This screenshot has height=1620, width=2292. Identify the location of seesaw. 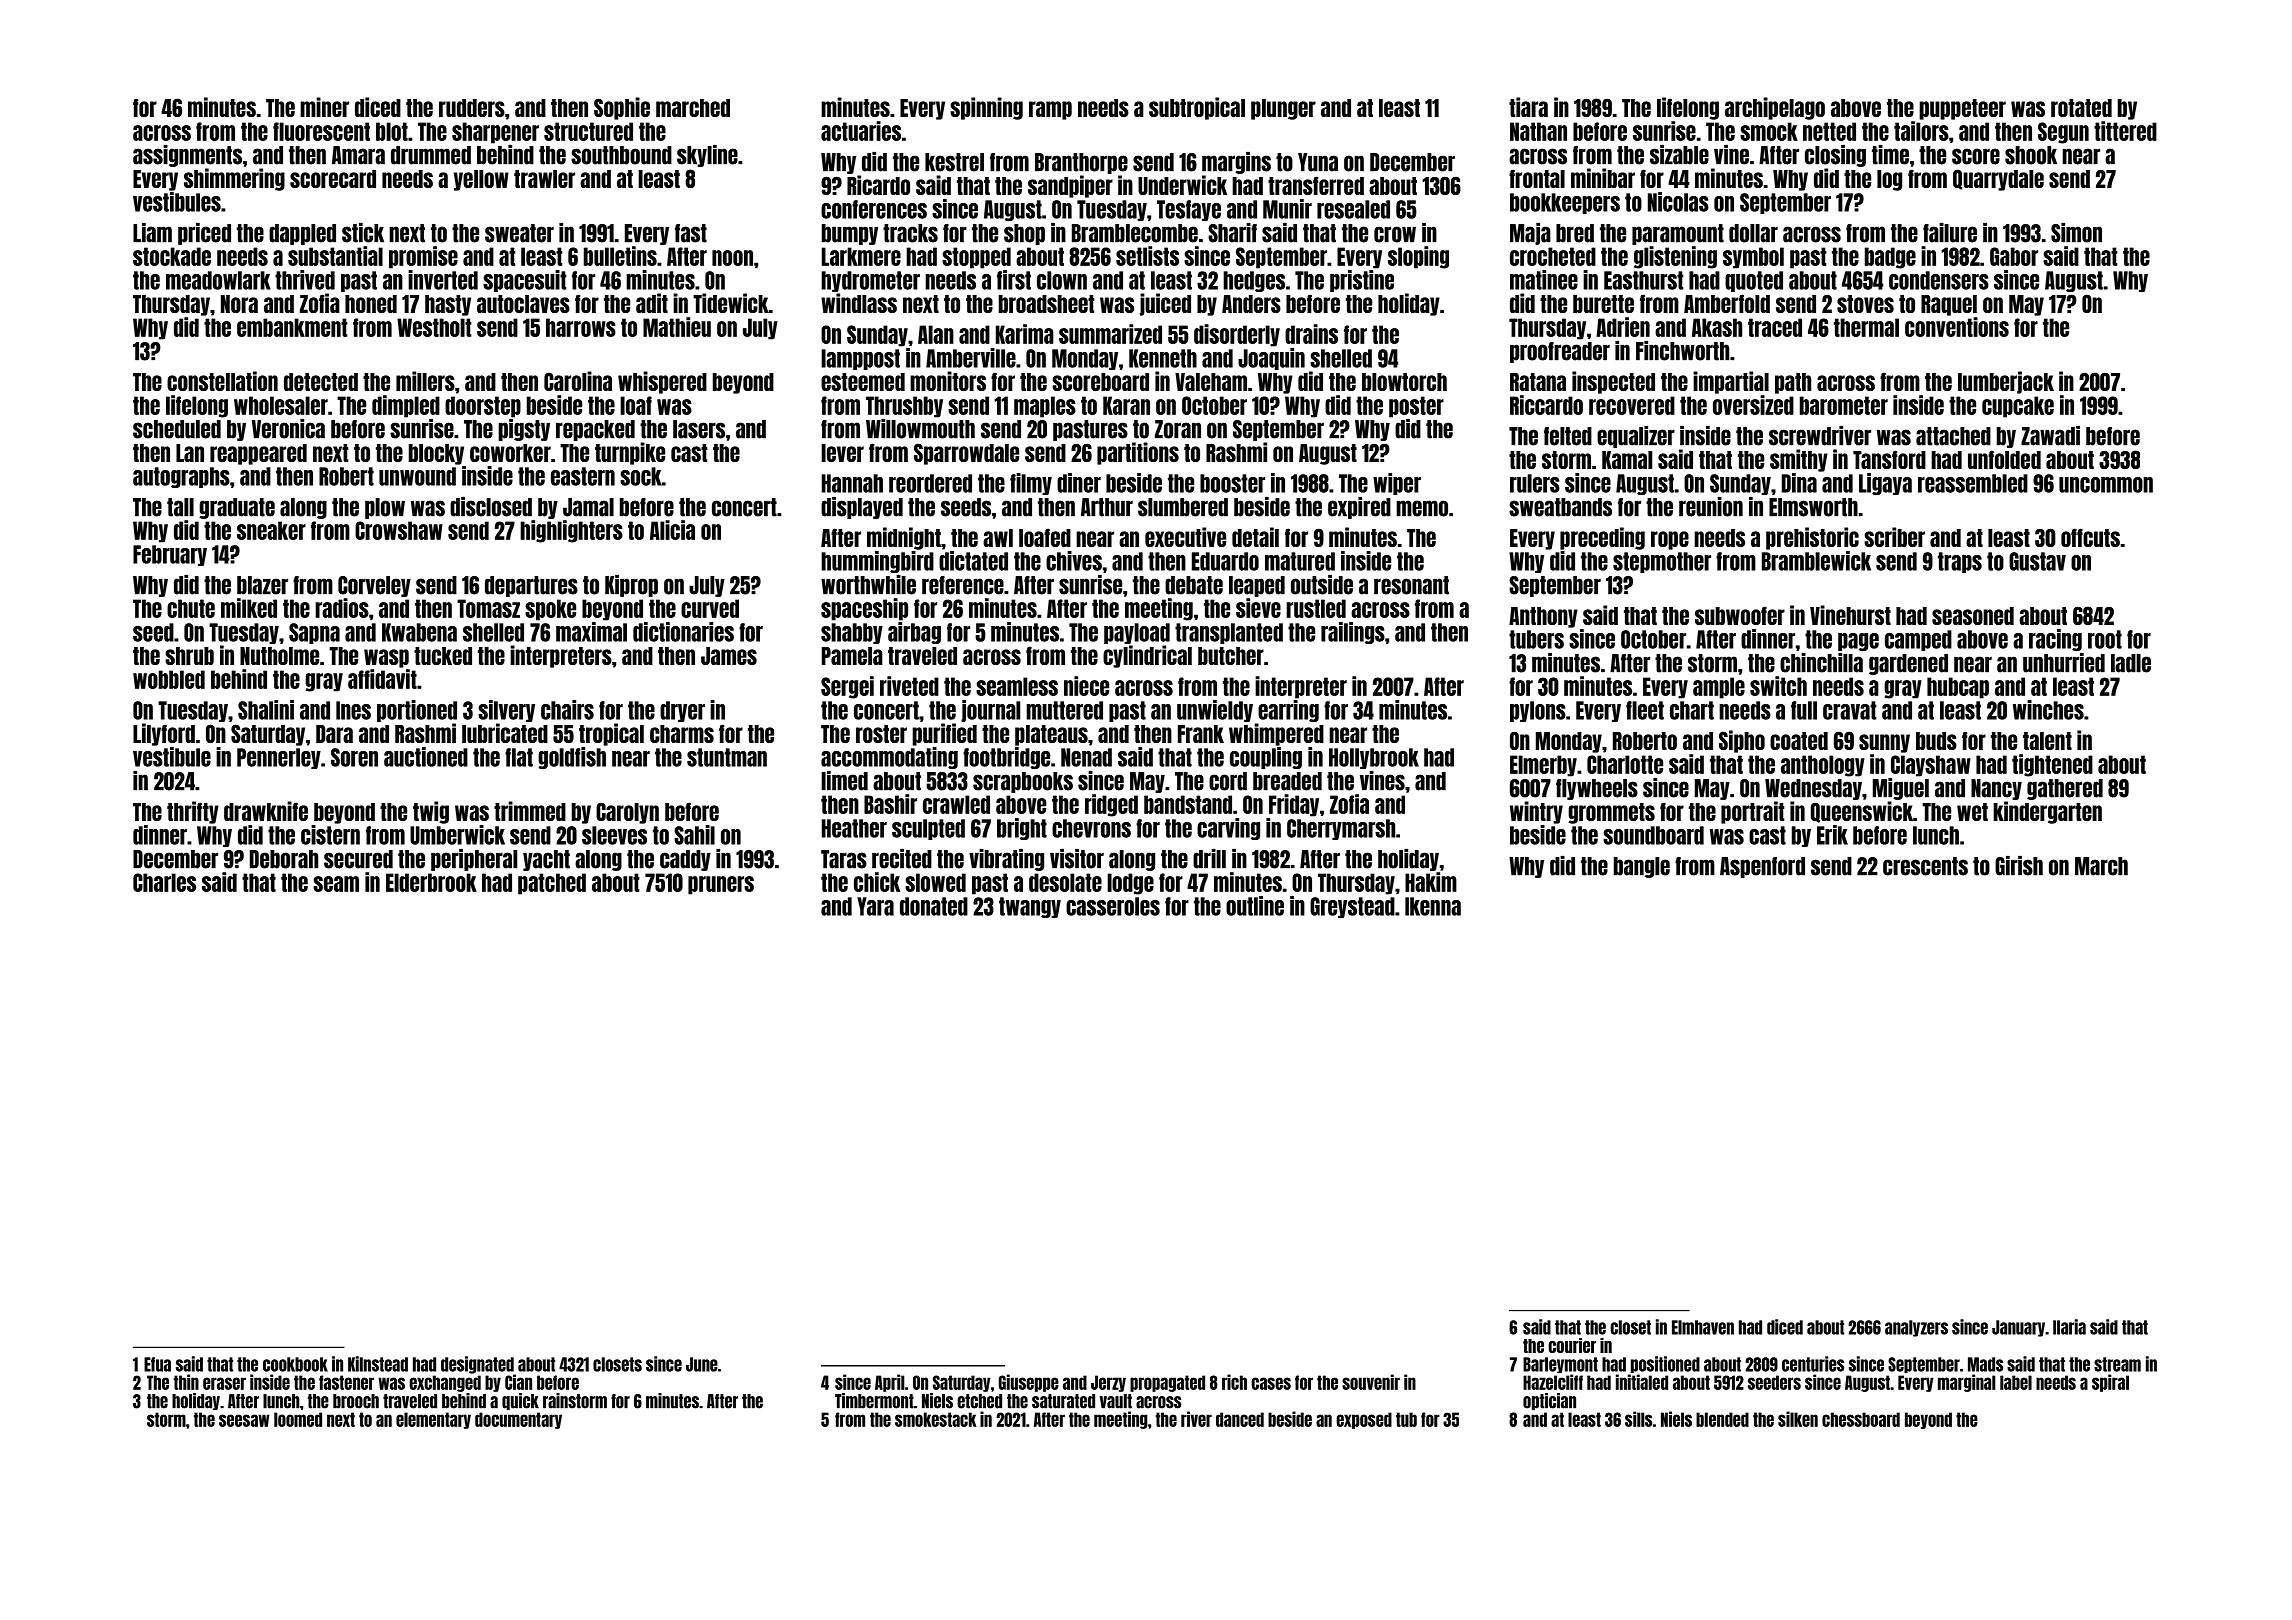
(244, 1420).
